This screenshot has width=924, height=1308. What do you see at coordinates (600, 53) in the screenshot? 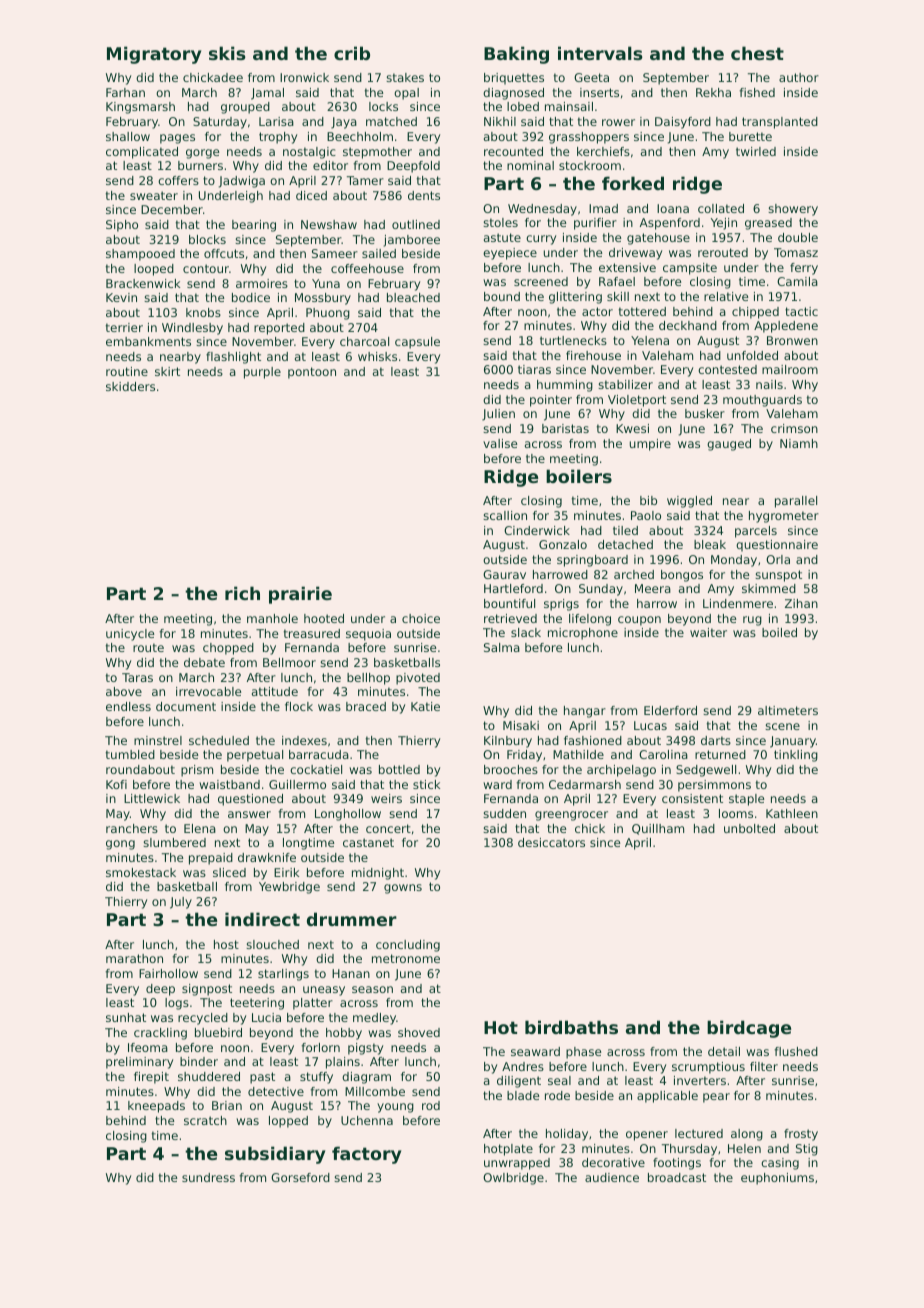
I see `intervals` at bounding box center [600, 53].
